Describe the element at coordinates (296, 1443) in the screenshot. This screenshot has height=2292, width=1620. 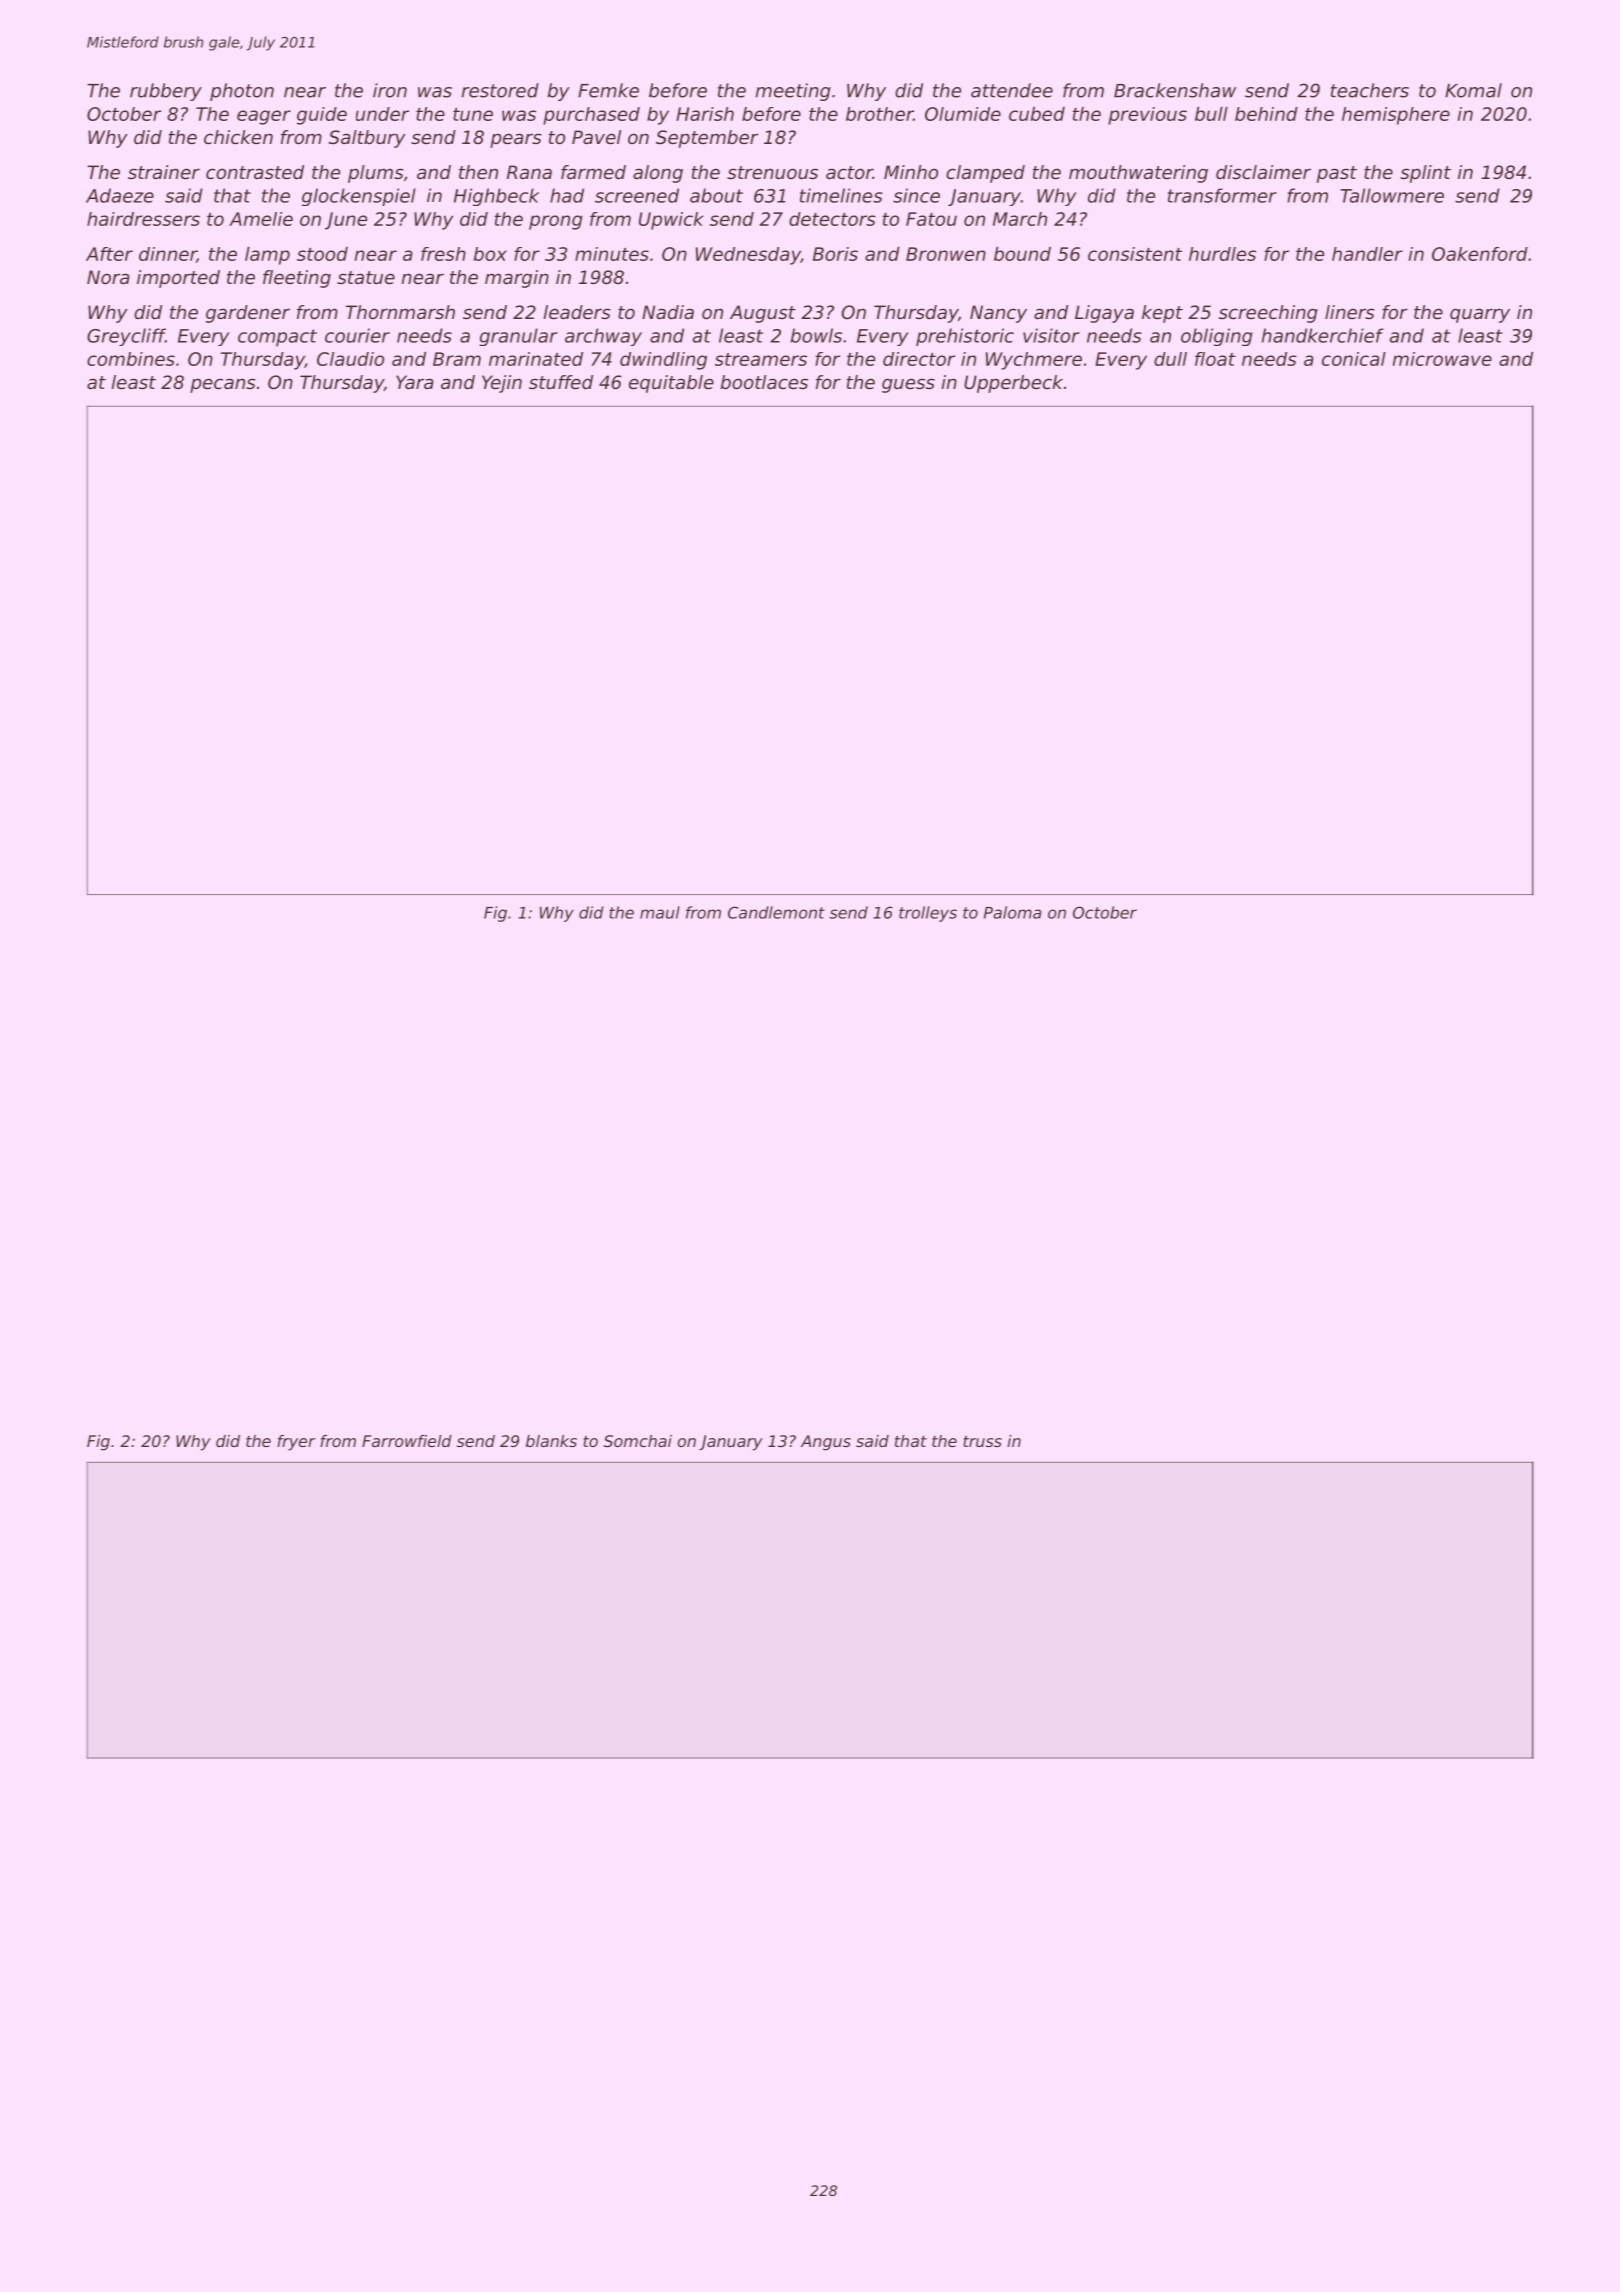
I see `fryer` at that location.
